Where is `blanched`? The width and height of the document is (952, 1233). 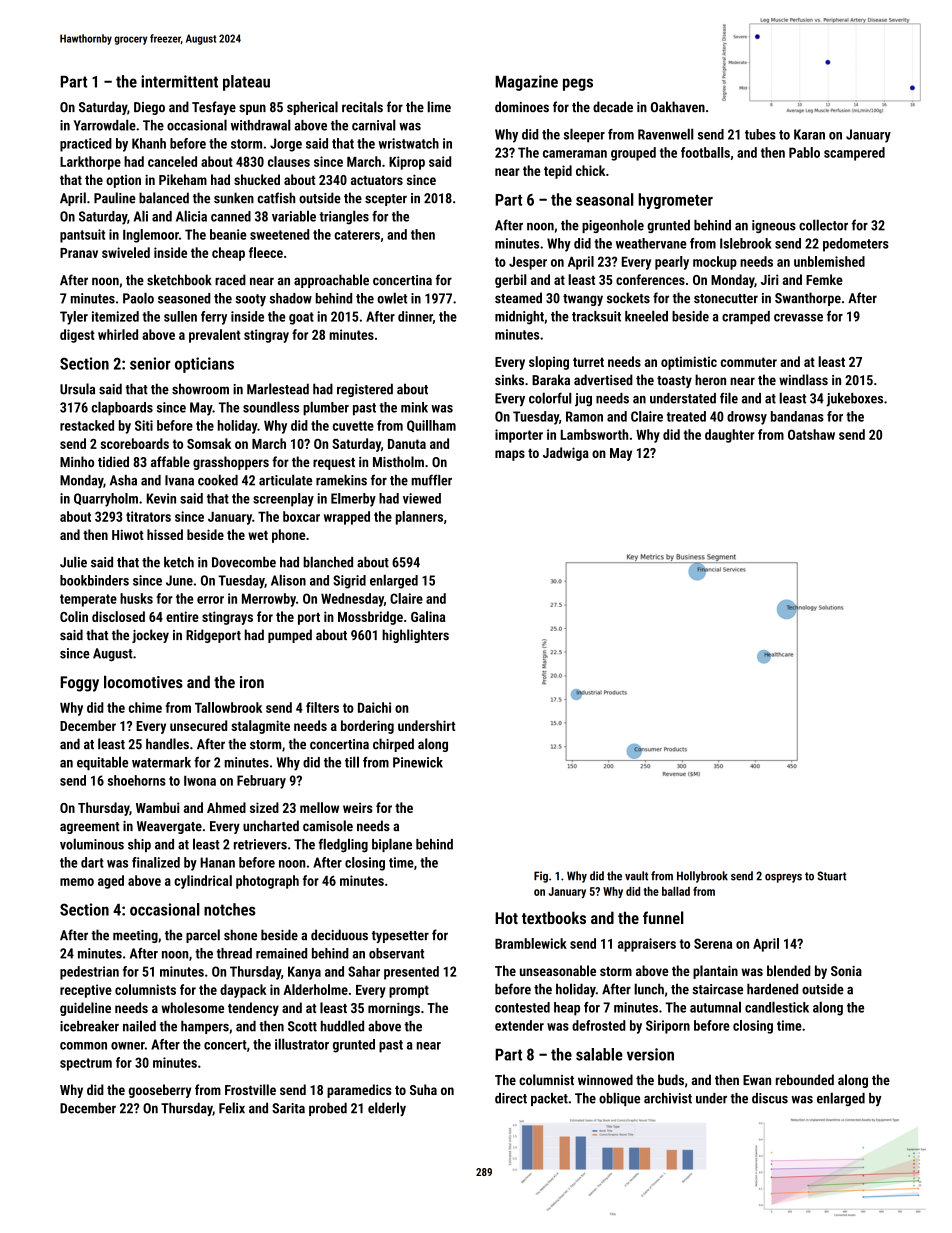 blanched is located at coordinates (328, 562).
